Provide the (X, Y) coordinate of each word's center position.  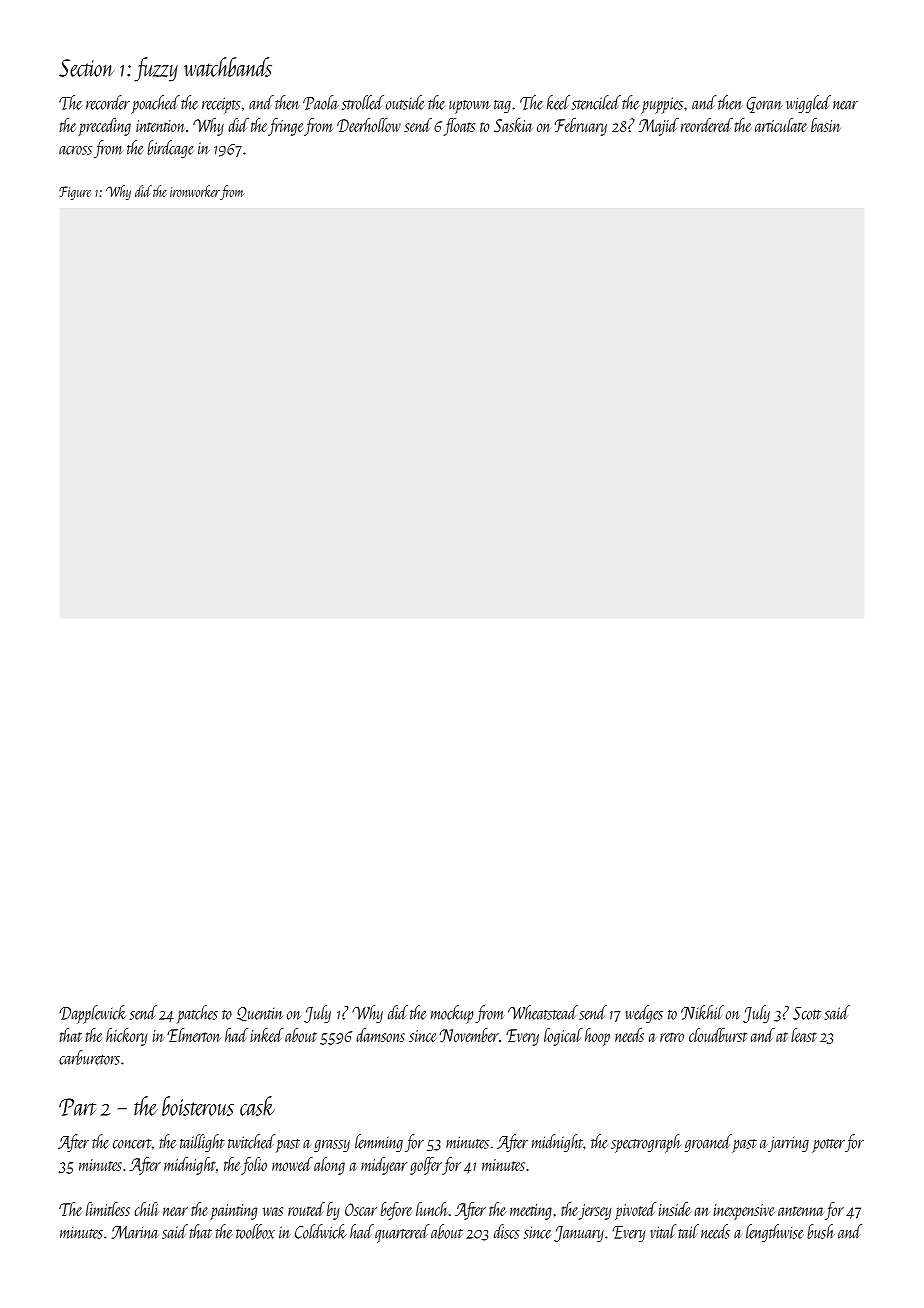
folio (254, 1166)
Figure (75, 193)
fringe (285, 127)
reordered (707, 125)
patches (197, 1014)
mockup (452, 1014)
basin (826, 125)
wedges (644, 1014)
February (581, 127)
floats (459, 127)
